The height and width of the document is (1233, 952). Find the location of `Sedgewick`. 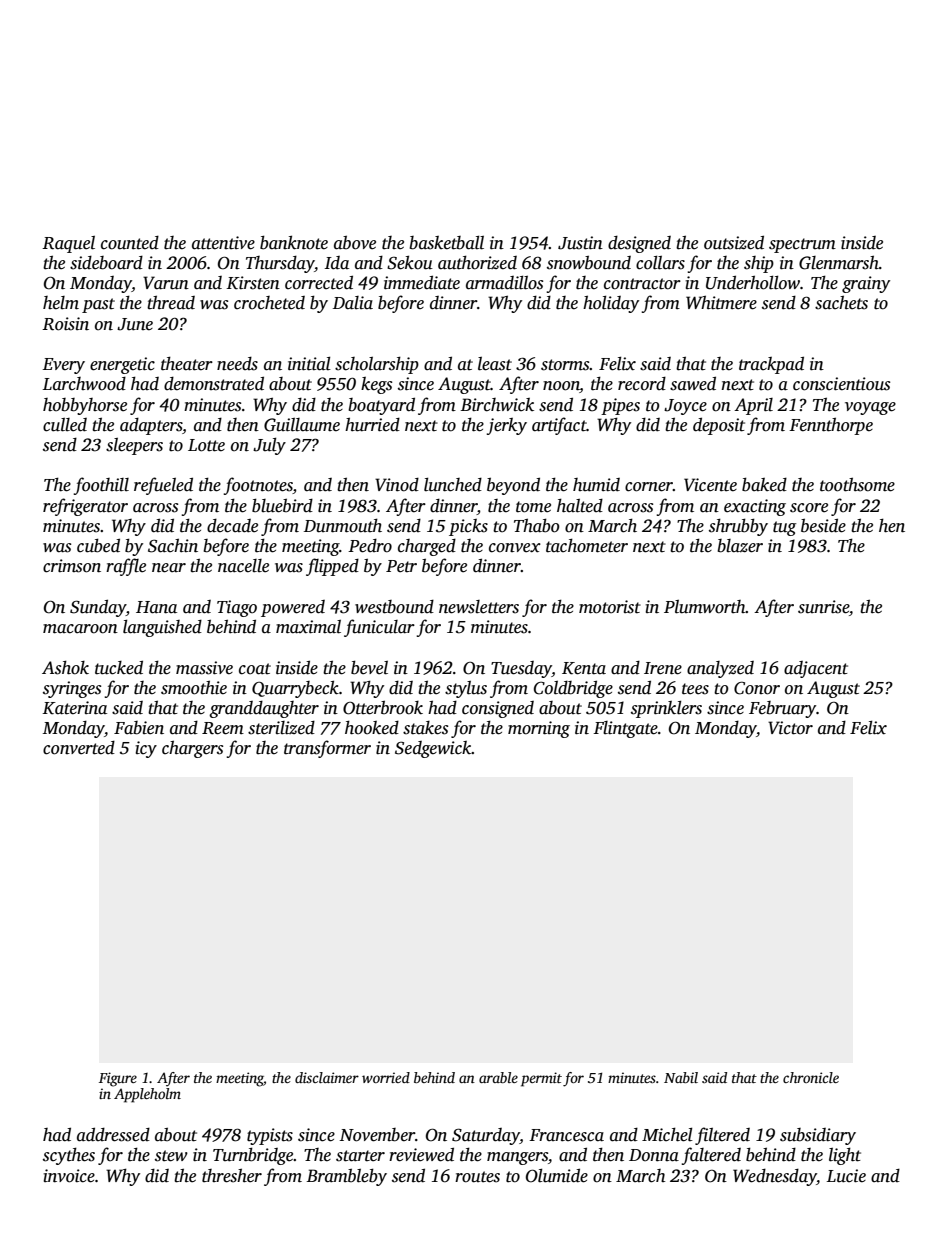

Sedgewick is located at coordinates (433, 749).
